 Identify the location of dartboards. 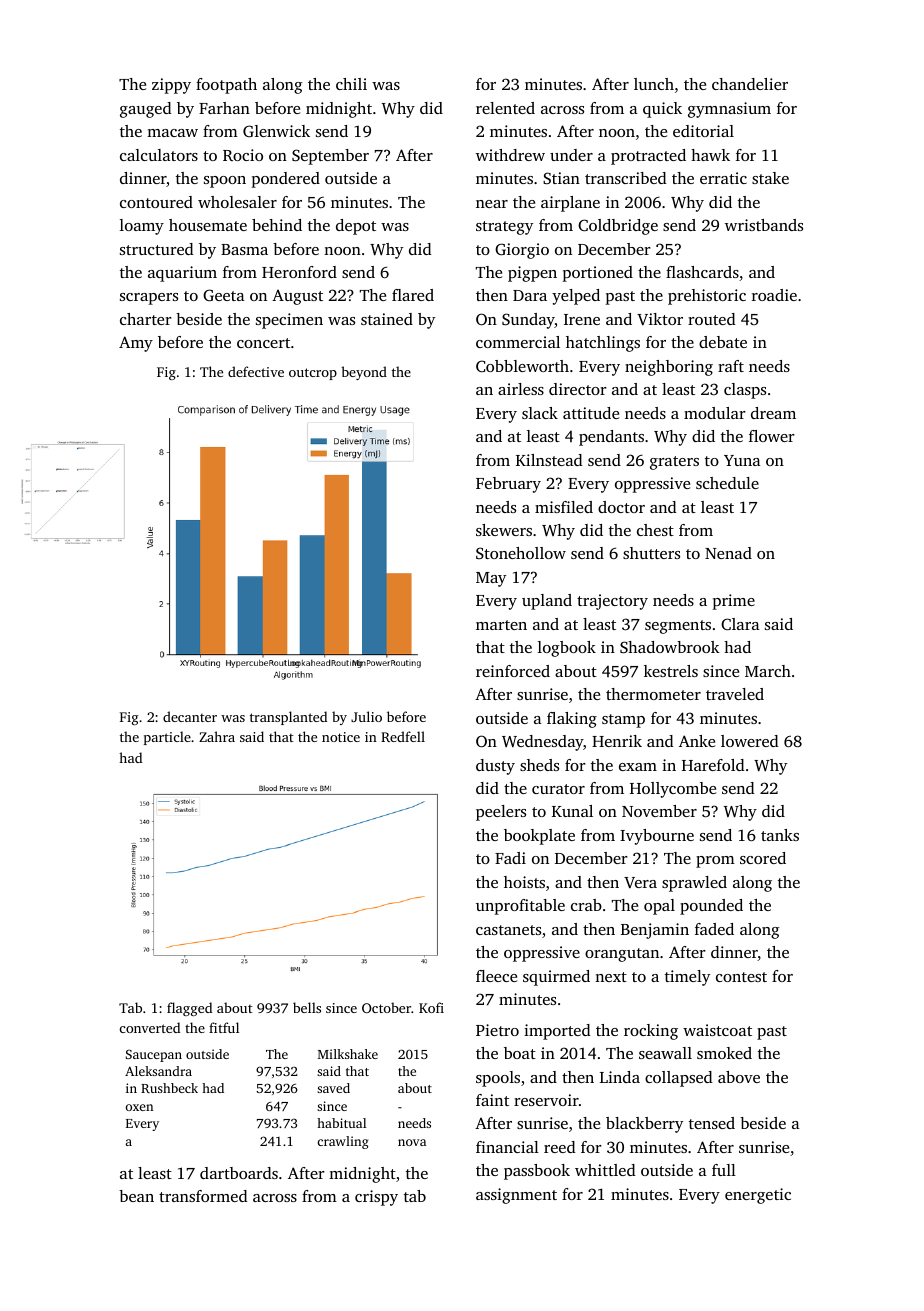
(239, 1173).
